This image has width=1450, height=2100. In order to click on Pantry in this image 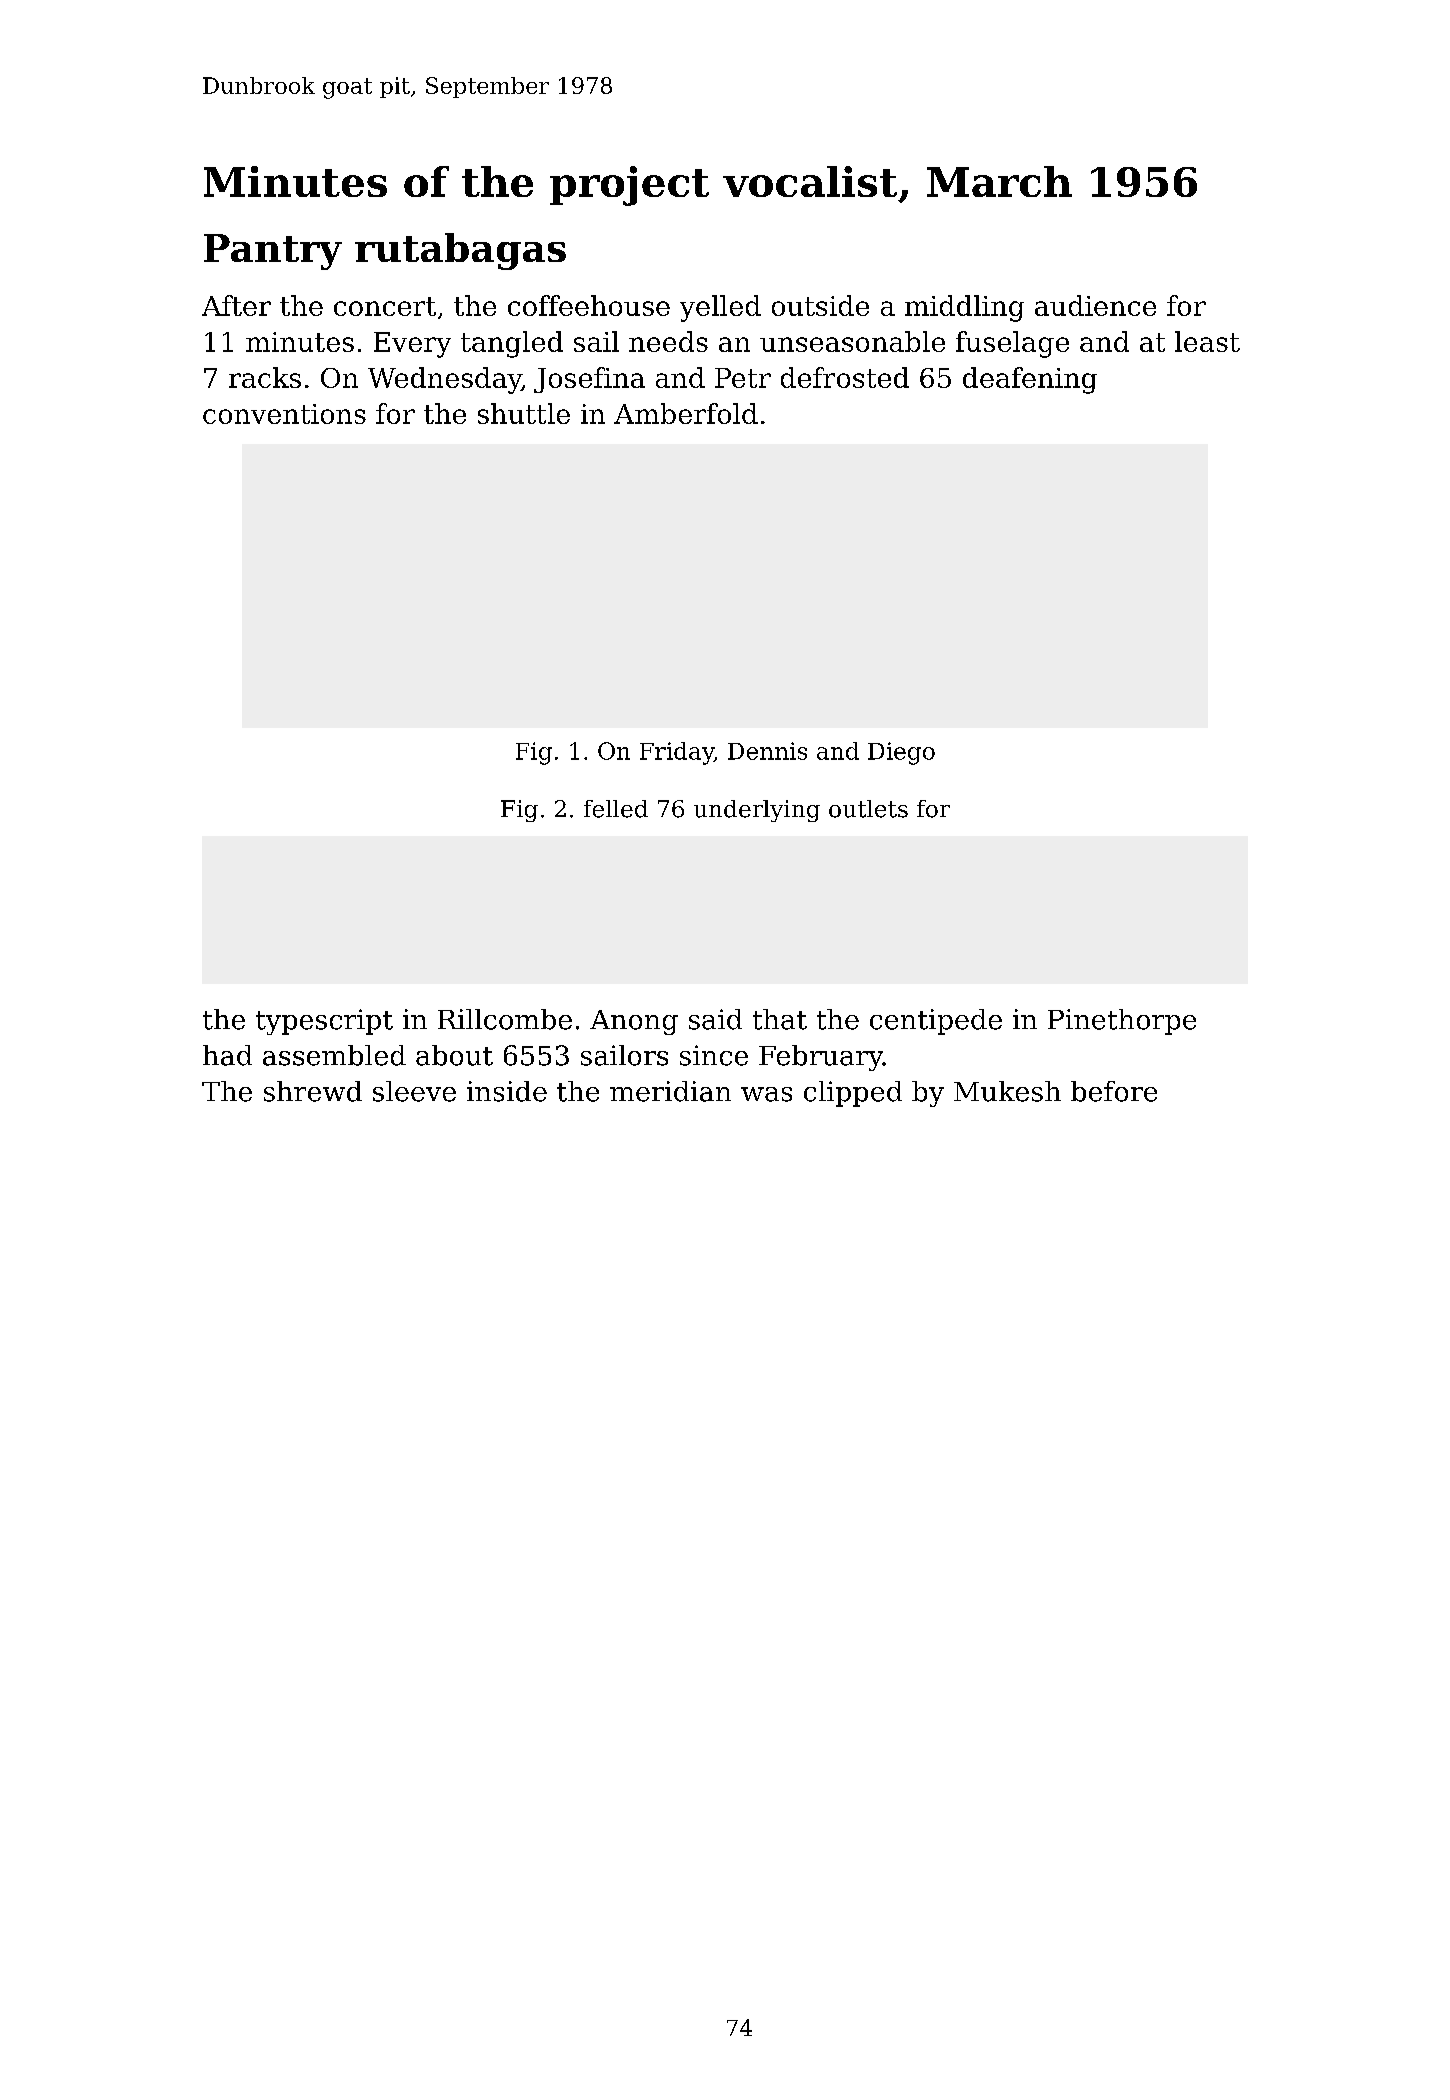, I will do `click(273, 252)`.
